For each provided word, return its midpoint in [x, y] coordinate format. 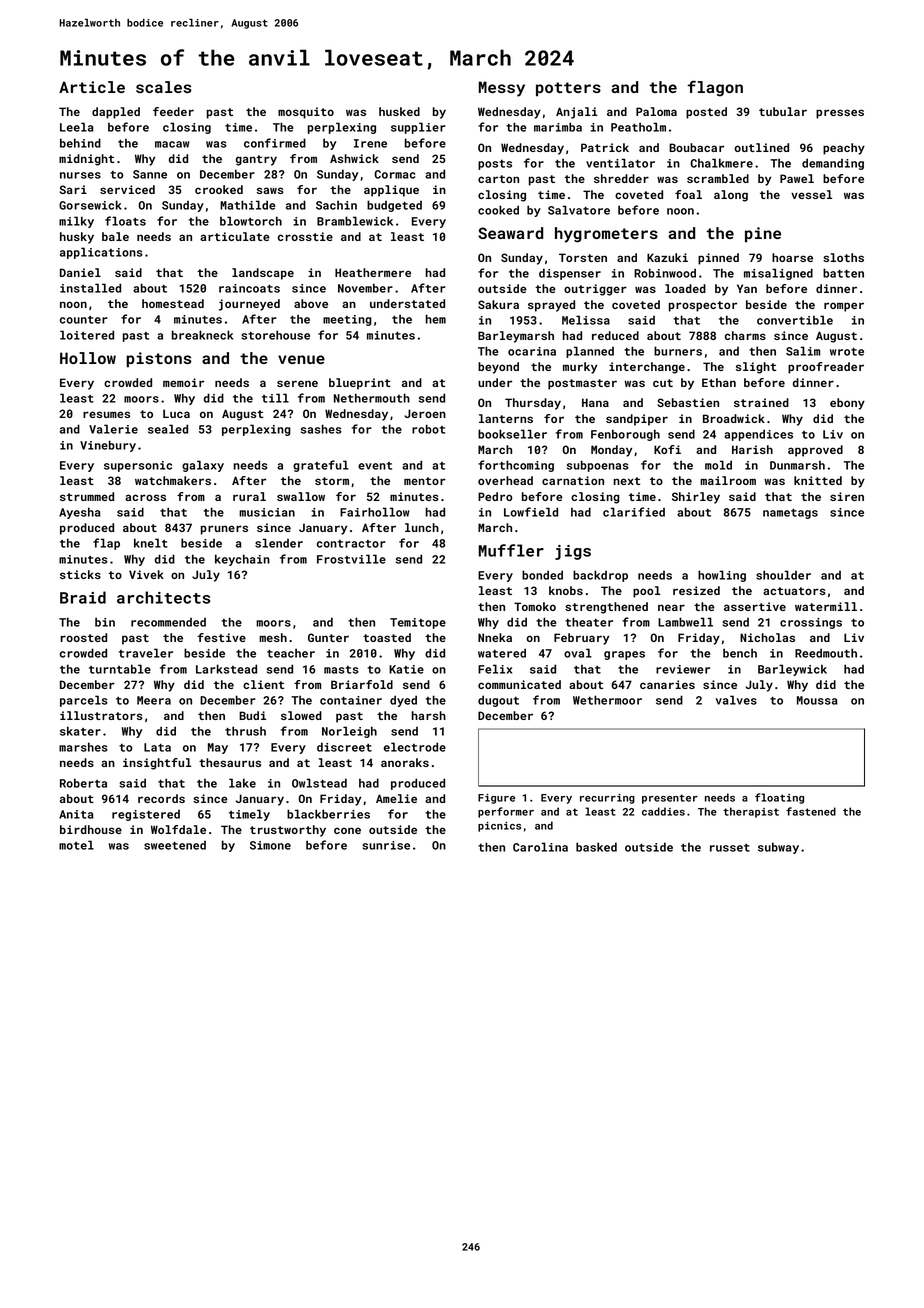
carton [498, 179]
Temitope [418, 623]
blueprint [360, 384]
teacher [291, 653]
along [731, 196]
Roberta [83, 783]
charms [745, 335]
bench [740, 653]
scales [164, 87]
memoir [183, 382]
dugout [498, 701]
